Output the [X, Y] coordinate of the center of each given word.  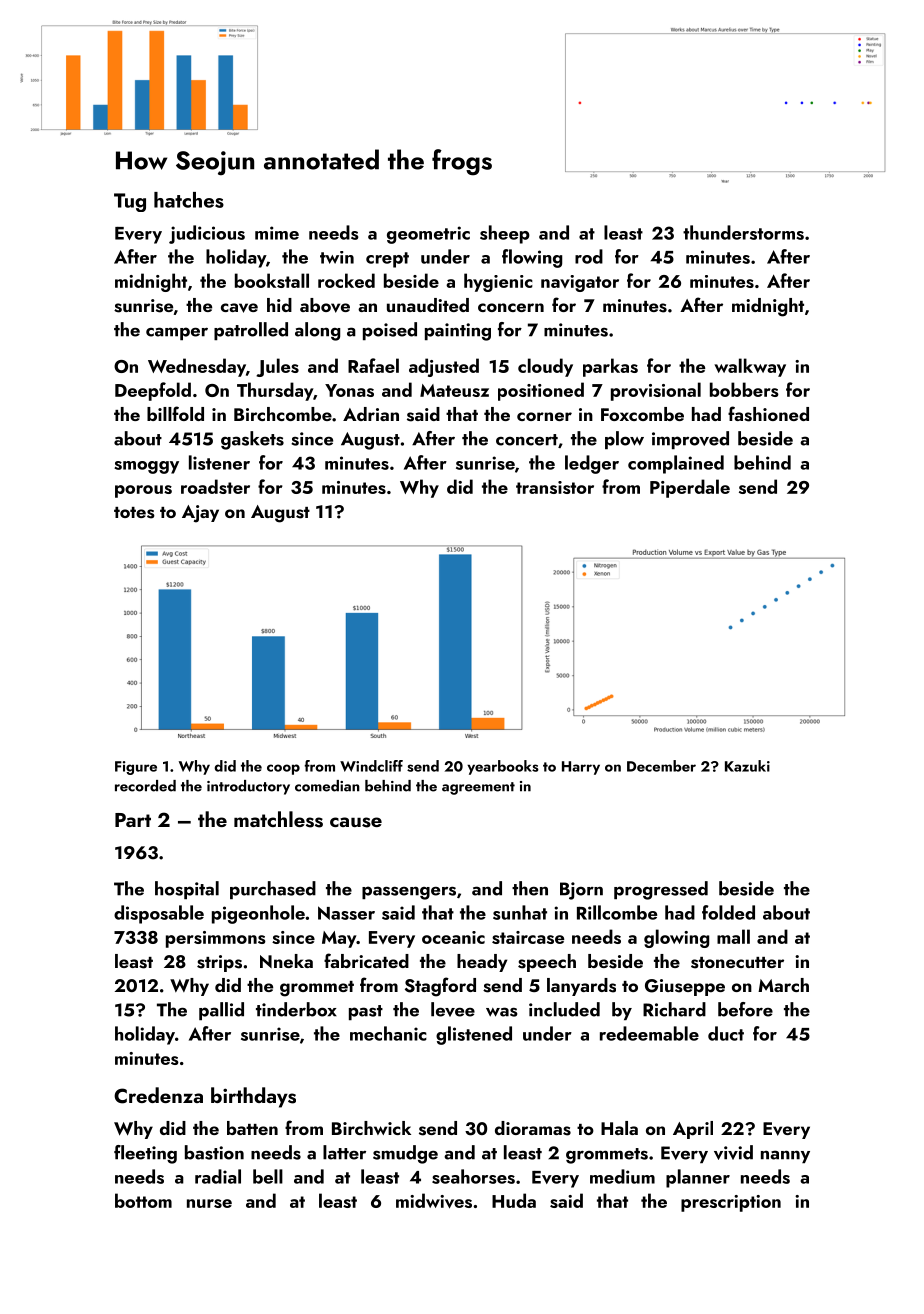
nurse [209, 1203]
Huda [514, 1200]
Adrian [371, 414]
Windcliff [371, 766]
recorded [145, 786]
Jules [277, 367]
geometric [428, 235]
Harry [581, 768]
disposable [159, 914]
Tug [130, 202]
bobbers [744, 389]
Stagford [440, 987]
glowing [676, 938]
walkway [750, 367]
